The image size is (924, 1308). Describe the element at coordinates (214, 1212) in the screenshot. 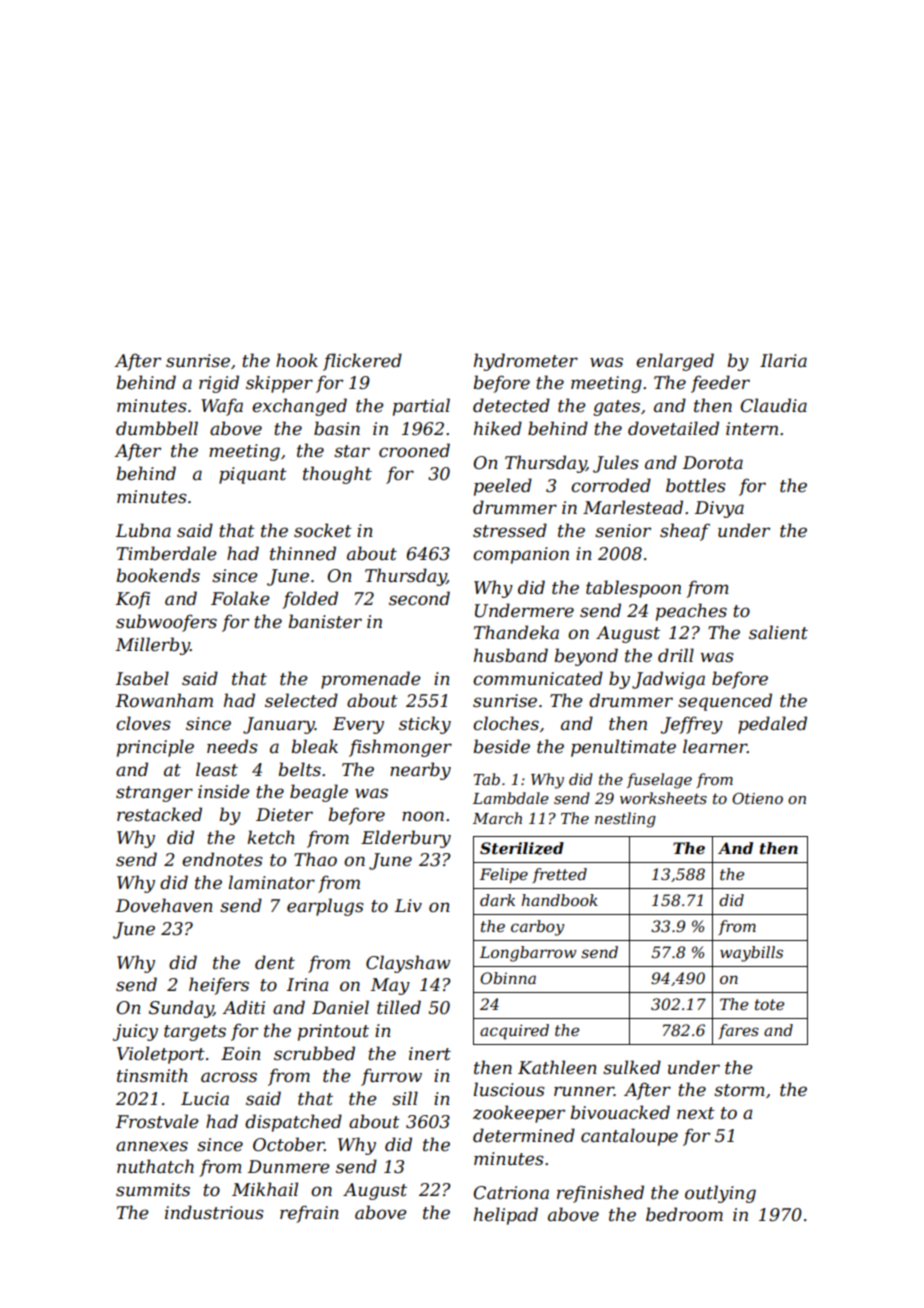

I see `industrious` at that location.
